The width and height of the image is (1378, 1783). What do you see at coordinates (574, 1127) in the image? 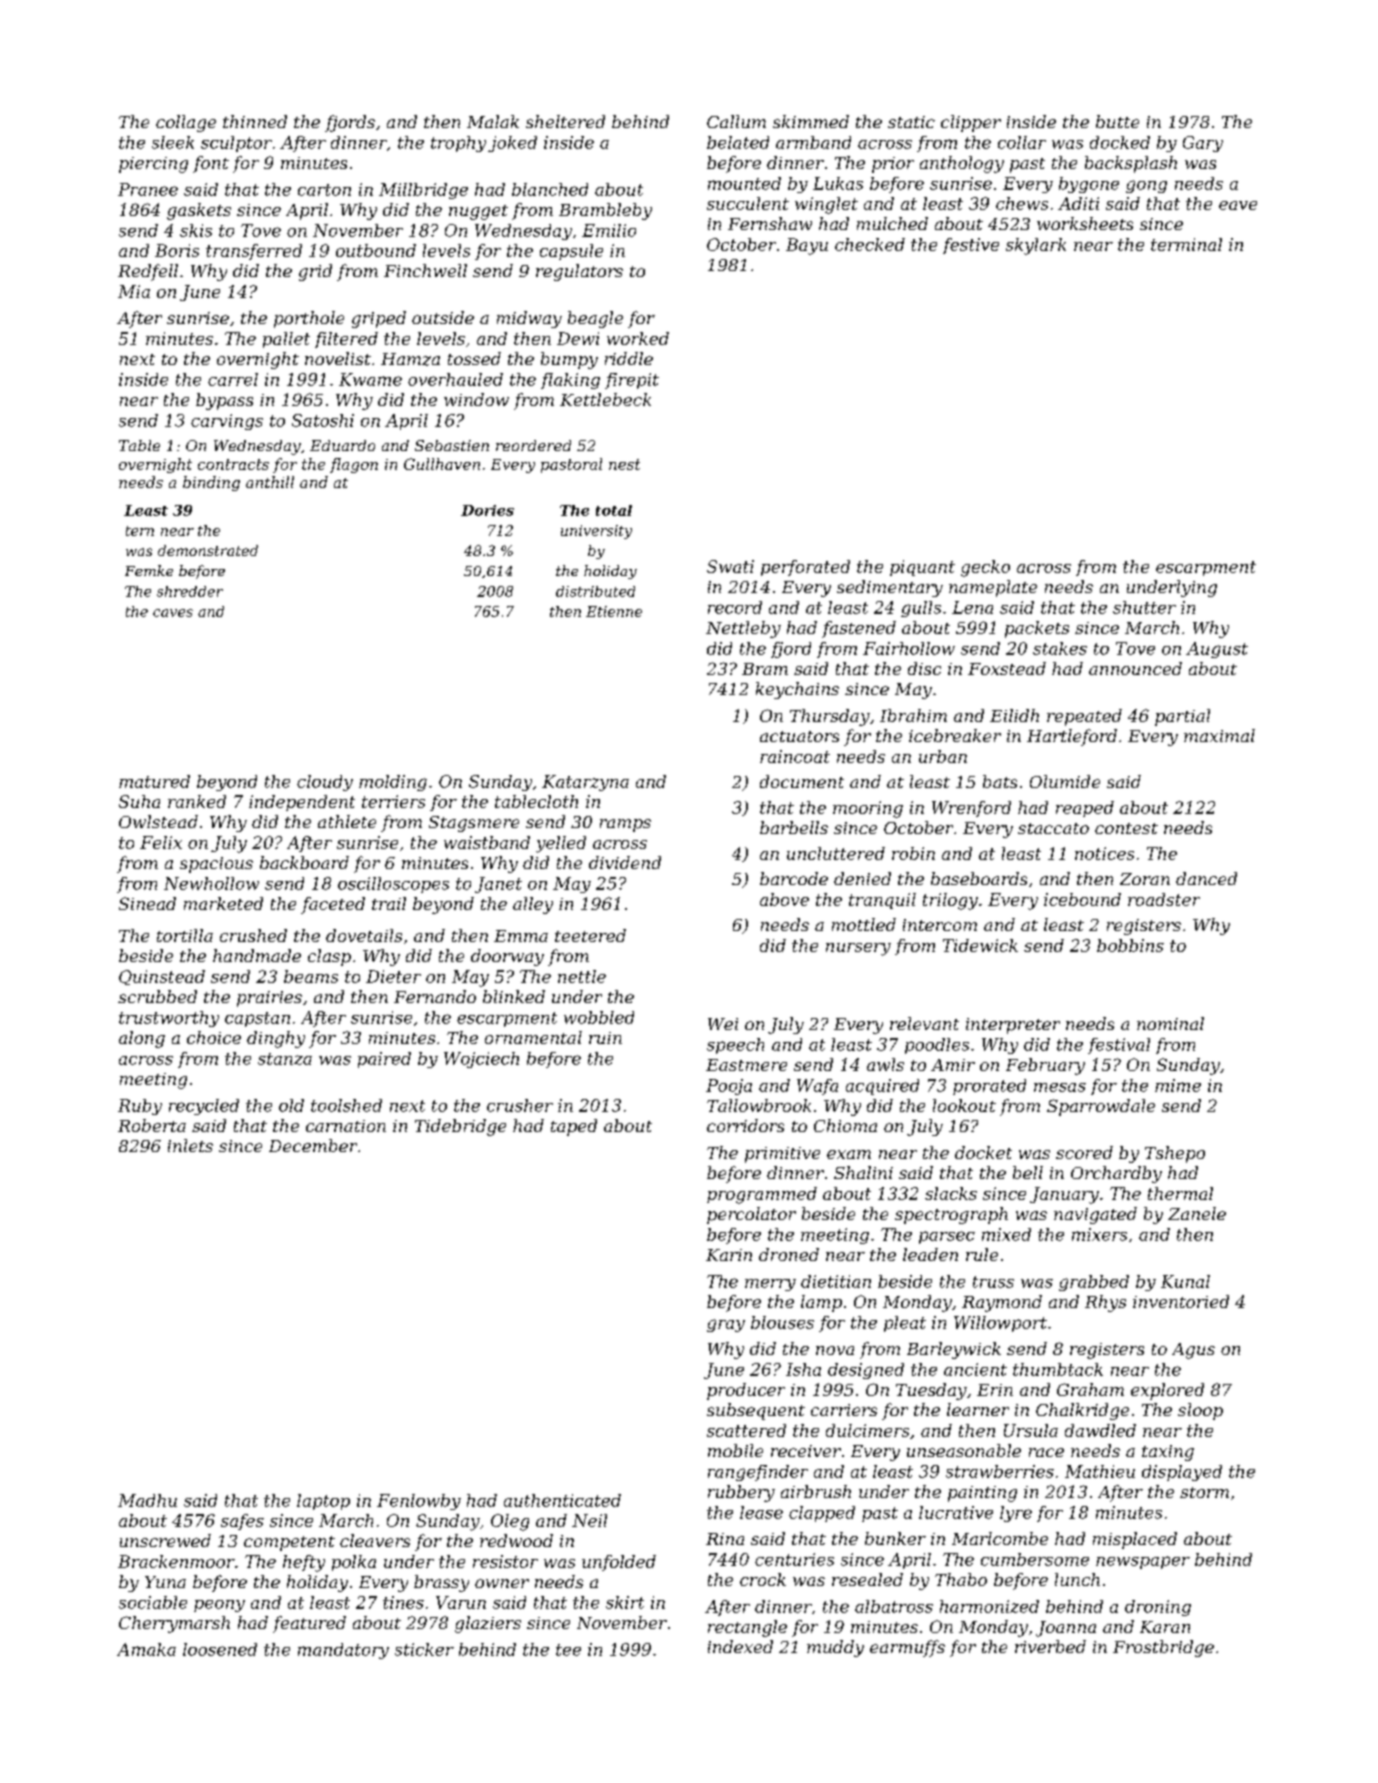
I see `taped` at bounding box center [574, 1127].
